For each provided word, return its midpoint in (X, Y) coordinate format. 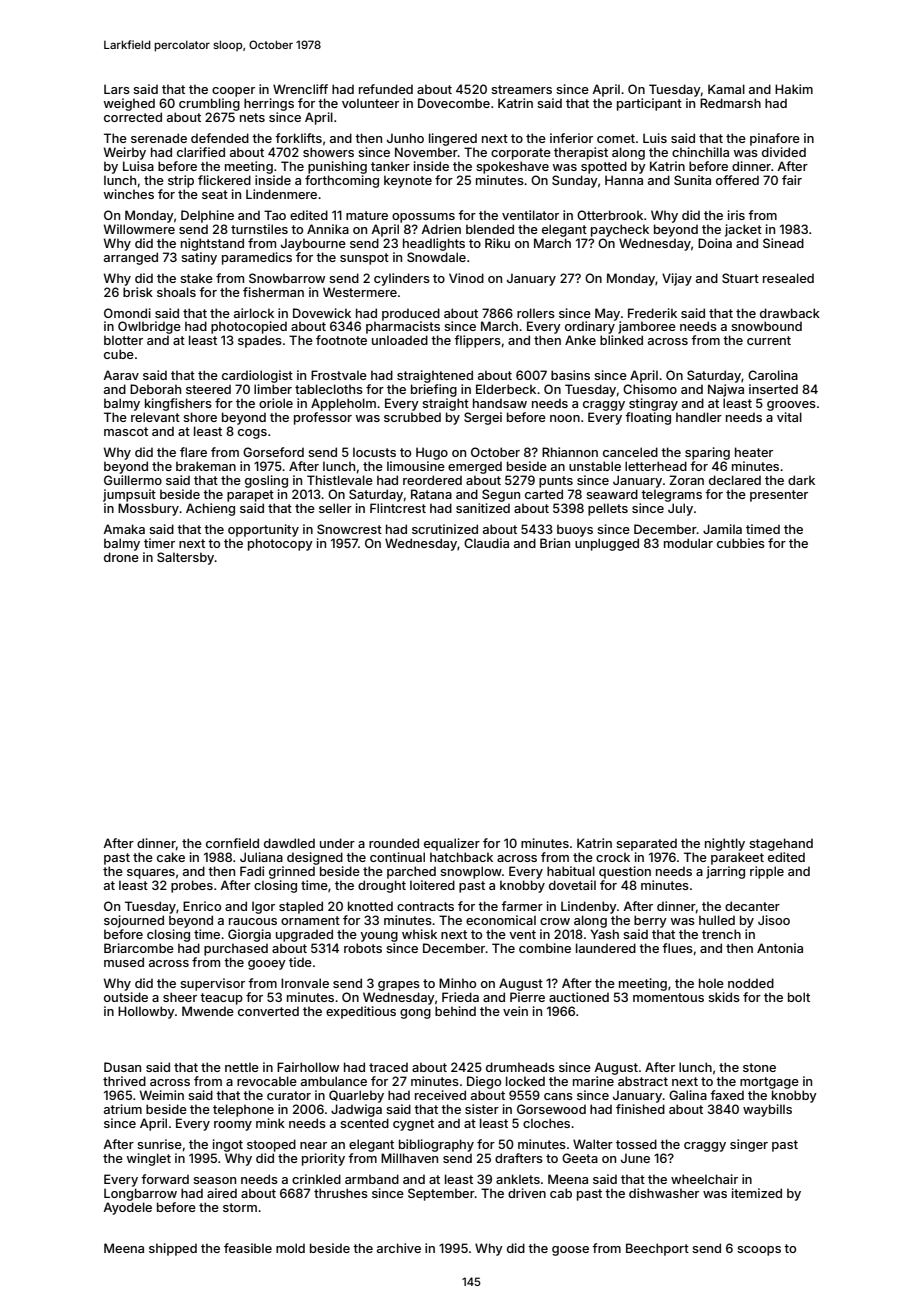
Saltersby (186, 558)
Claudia (486, 543)
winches (129, 194)
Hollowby (146, 1012)
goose (570, 1251)
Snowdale (436, 257)
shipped (173, 1249)
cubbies (741, 543)
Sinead (783, 243)
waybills (767, 1110)
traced (388, 1067)
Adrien (441, 229)
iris (736, 215)
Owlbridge (149, 327)
